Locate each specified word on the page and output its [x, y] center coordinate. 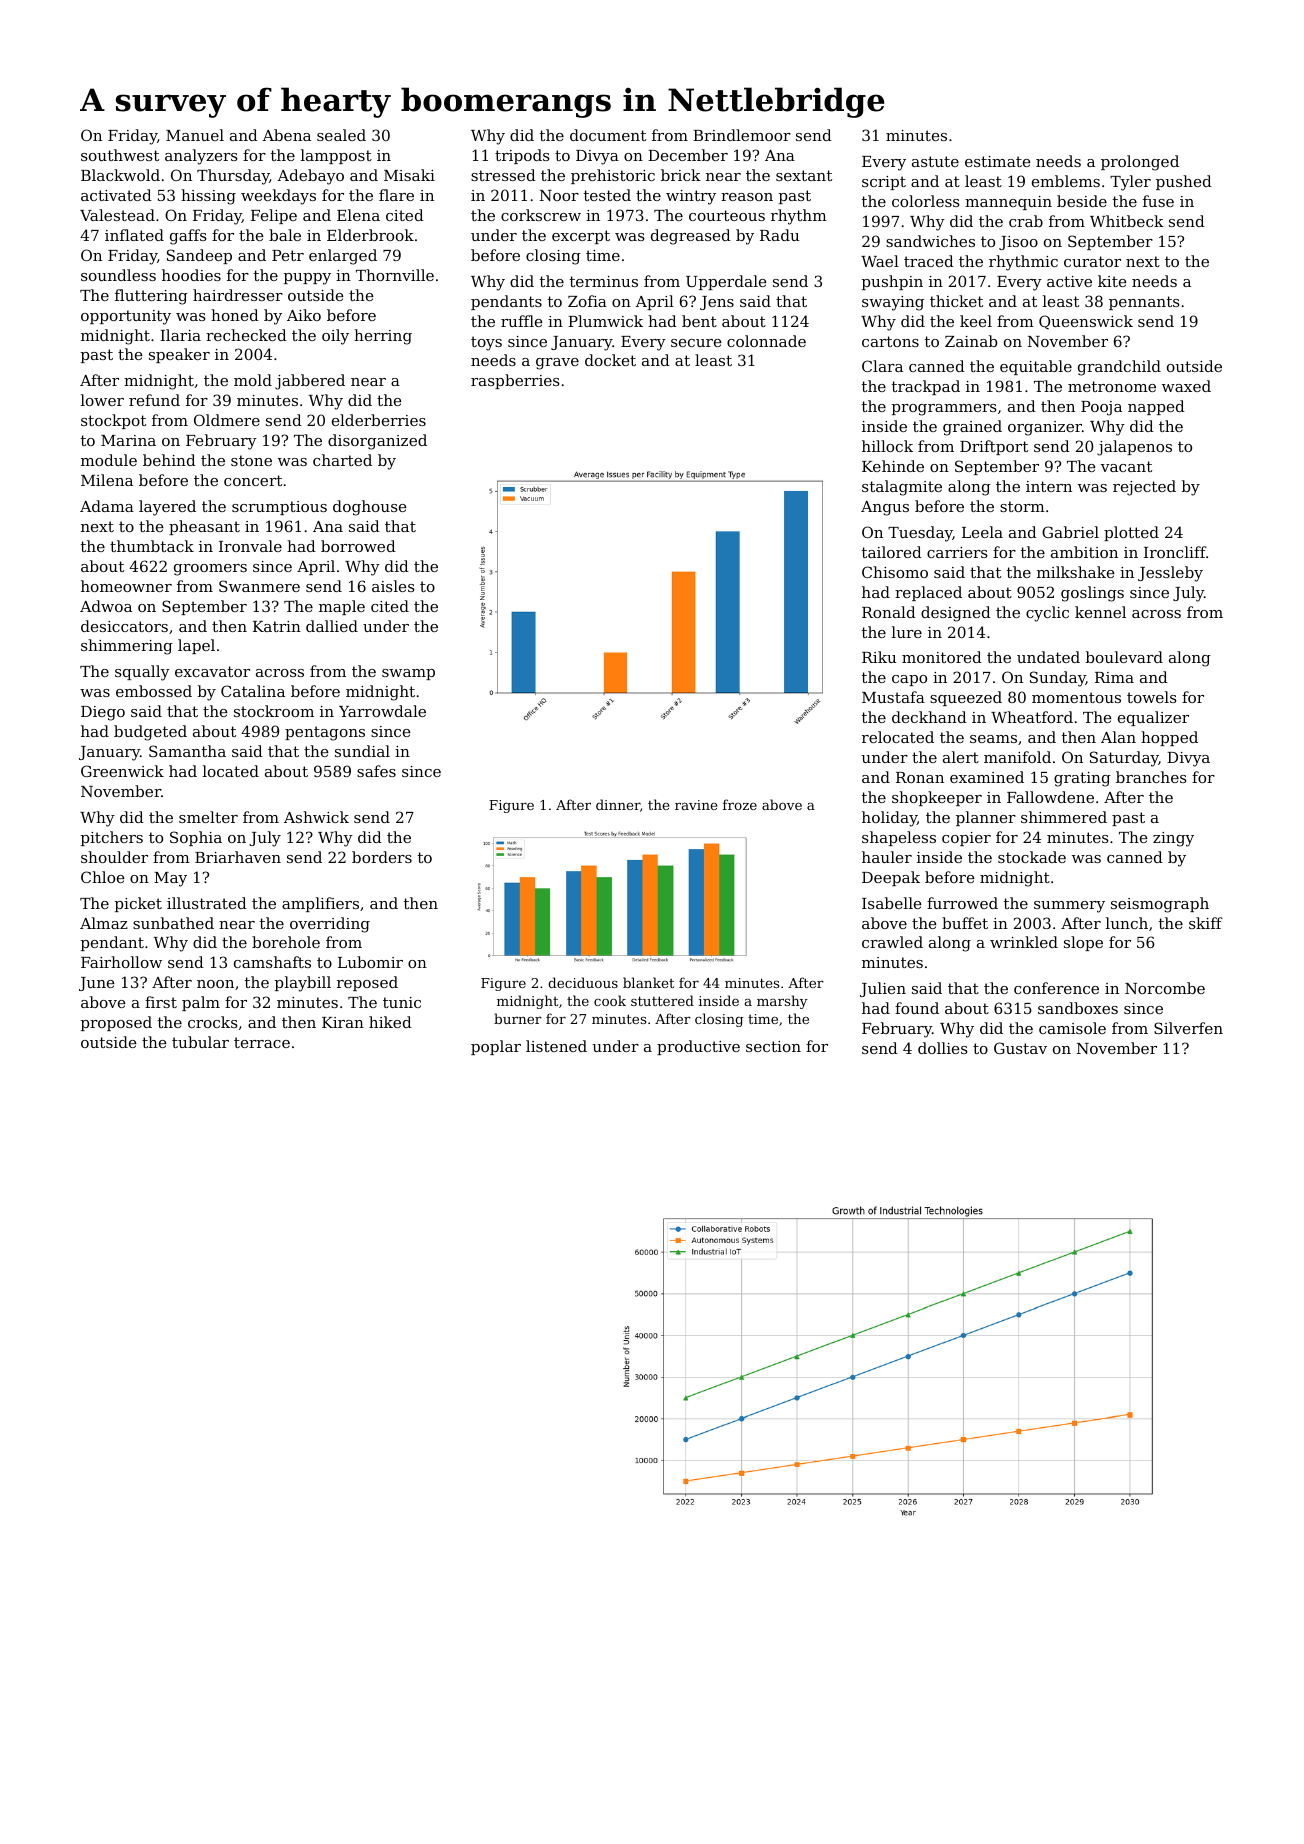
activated [116, 195]
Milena [107, 480]
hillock [887, 446]
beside [1082, 201]
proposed [116, 1023]
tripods [522, 156]
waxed [1186, 386]
